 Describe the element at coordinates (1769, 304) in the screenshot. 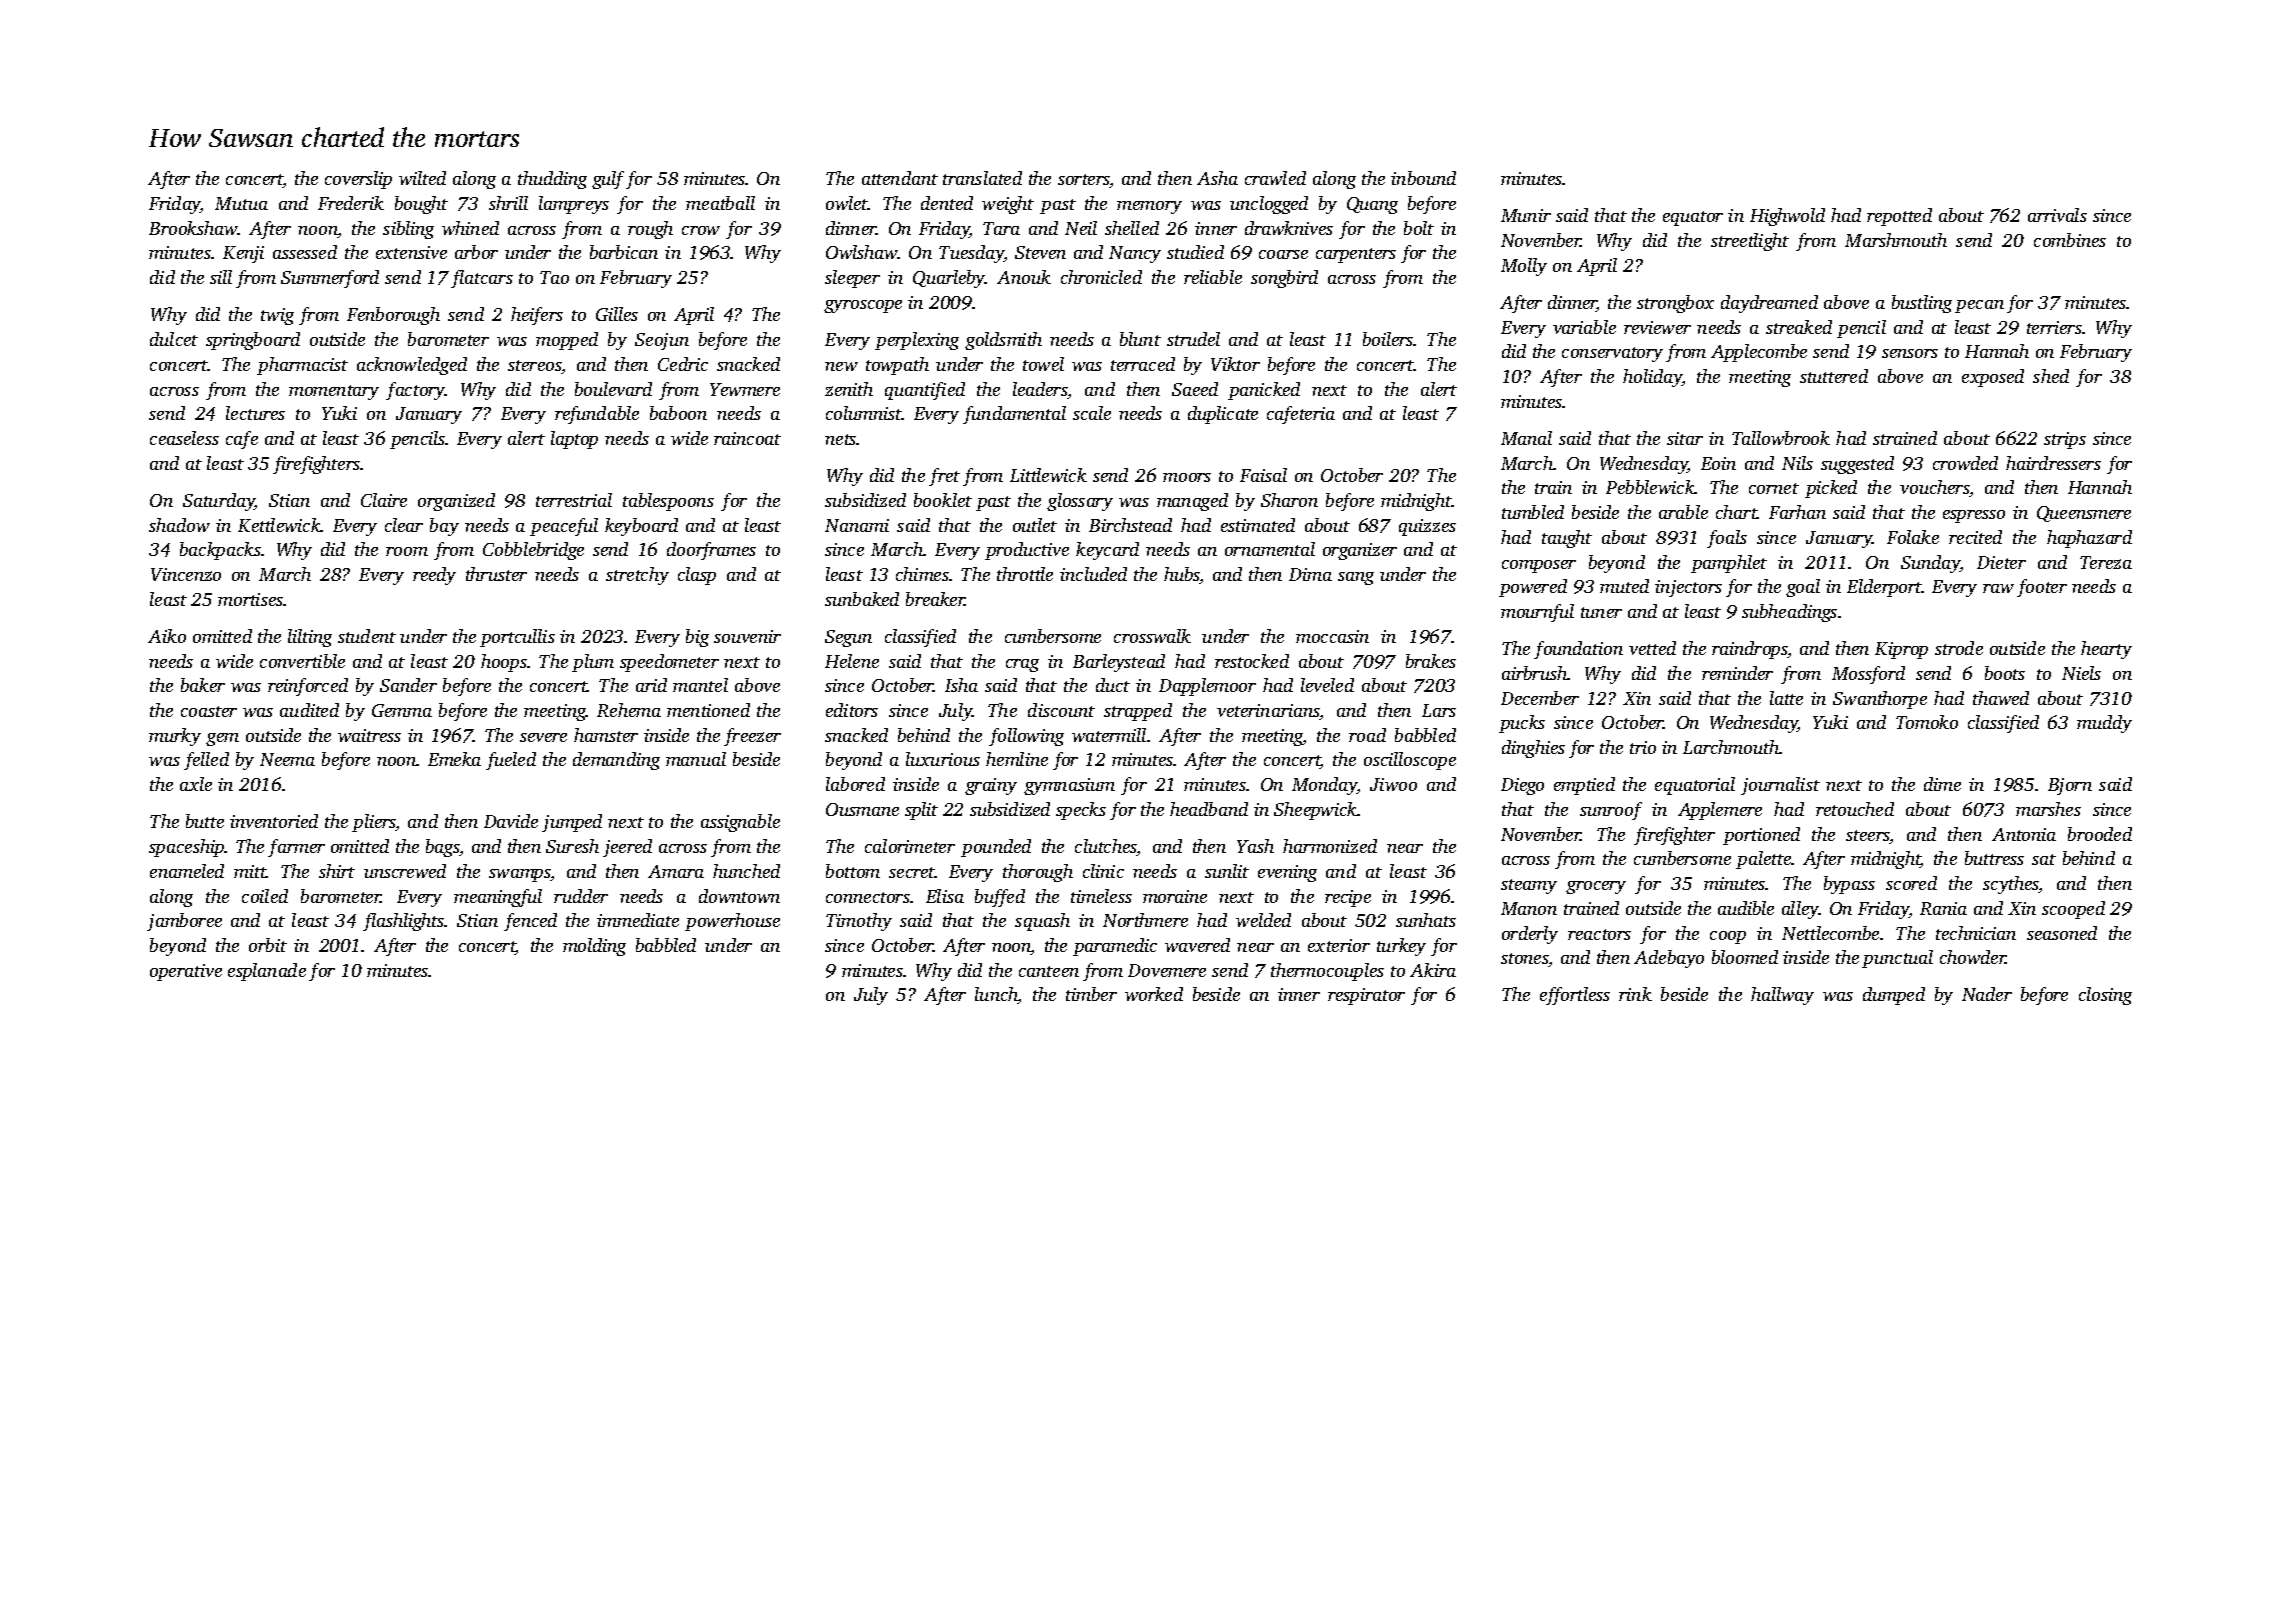

I see `daydreamed` at that location.
